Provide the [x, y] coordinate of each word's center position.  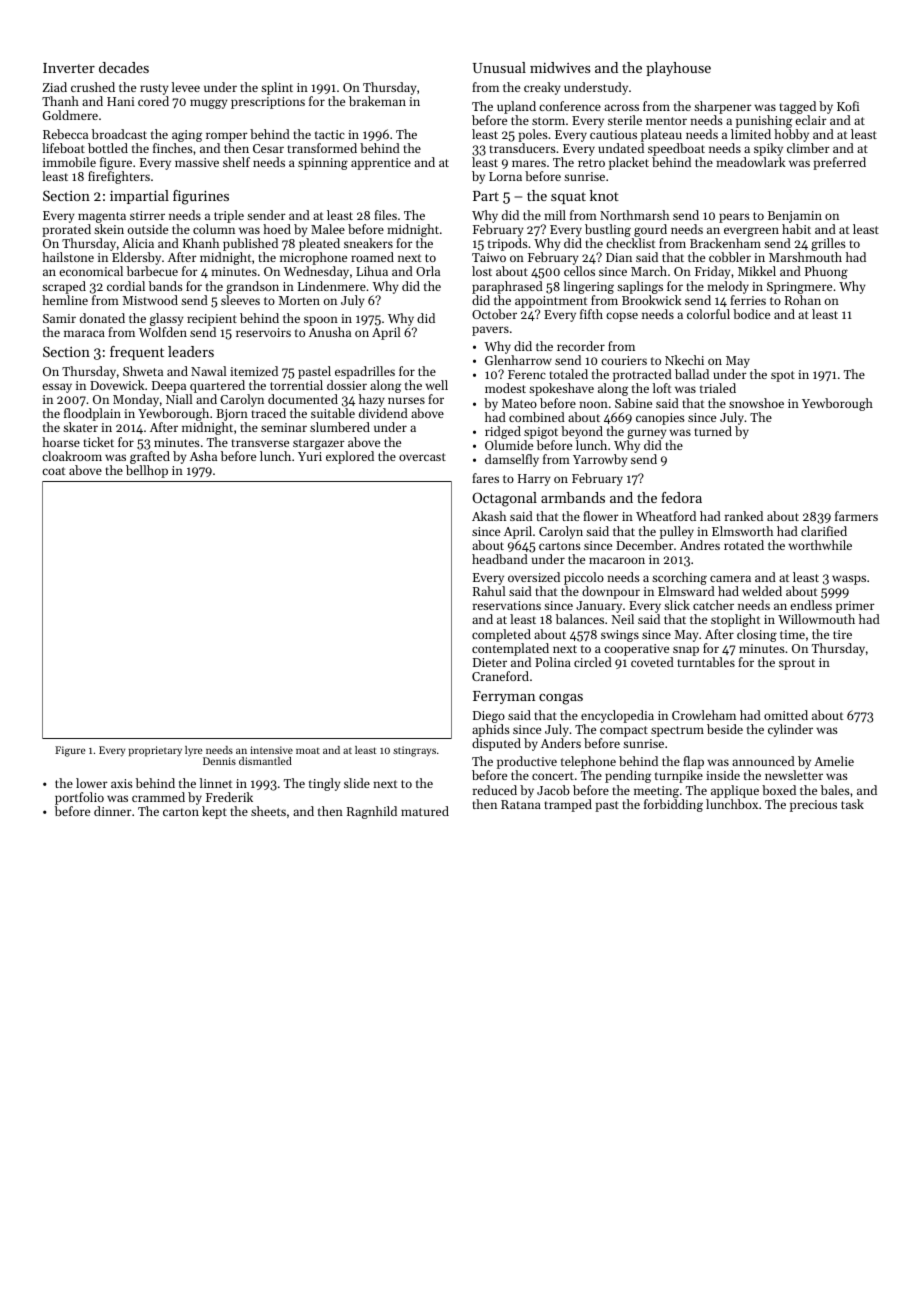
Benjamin [795, 217]
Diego [489, 717]
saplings [640, 287]
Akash [489, 516]
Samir [59, 318]
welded [762, 591]
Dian [619, 257]
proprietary [155, 751]
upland [516, 107]
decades [124, 67]
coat [53, 471]
